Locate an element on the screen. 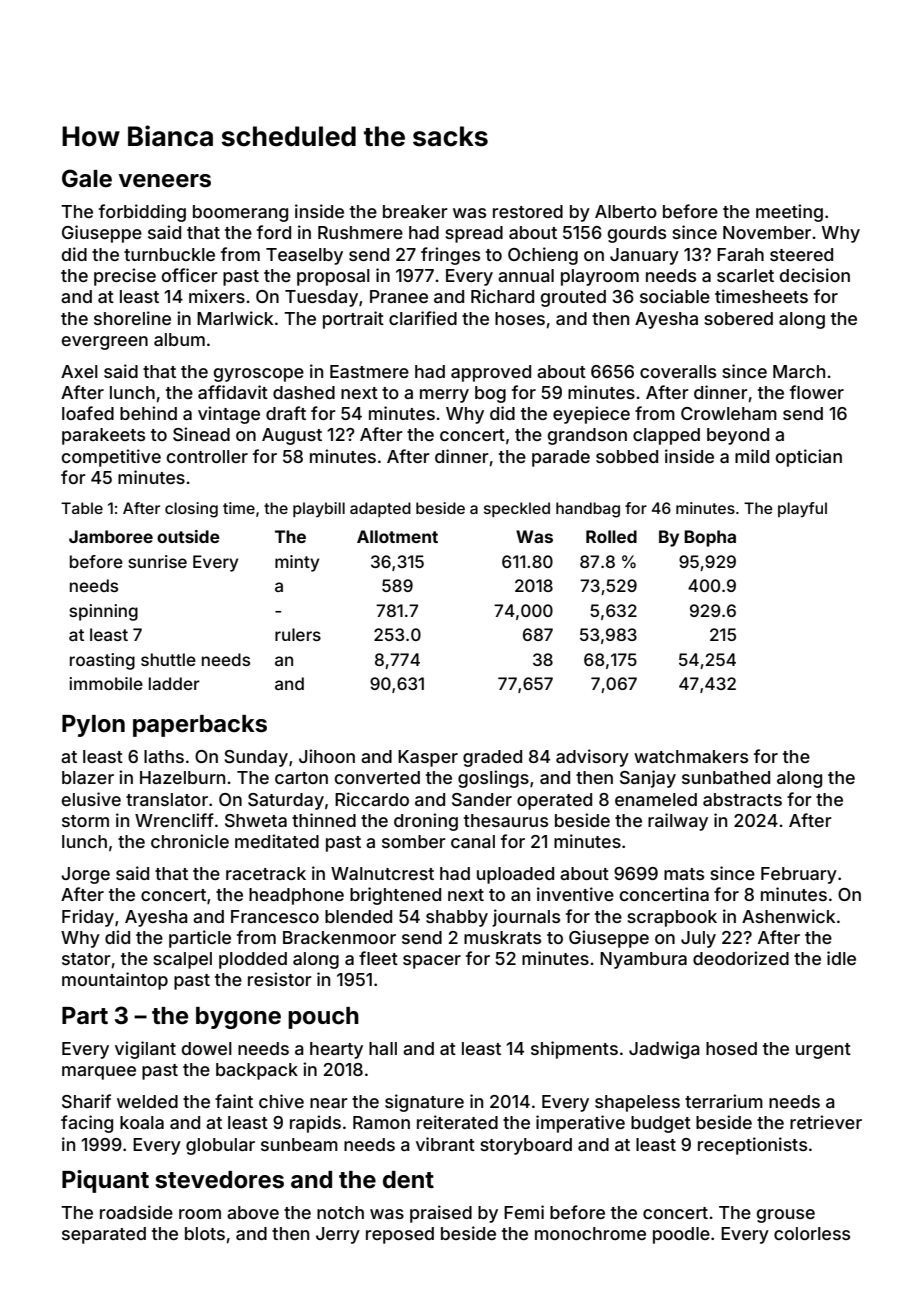  separated is located at coordinates (104, 1235).
